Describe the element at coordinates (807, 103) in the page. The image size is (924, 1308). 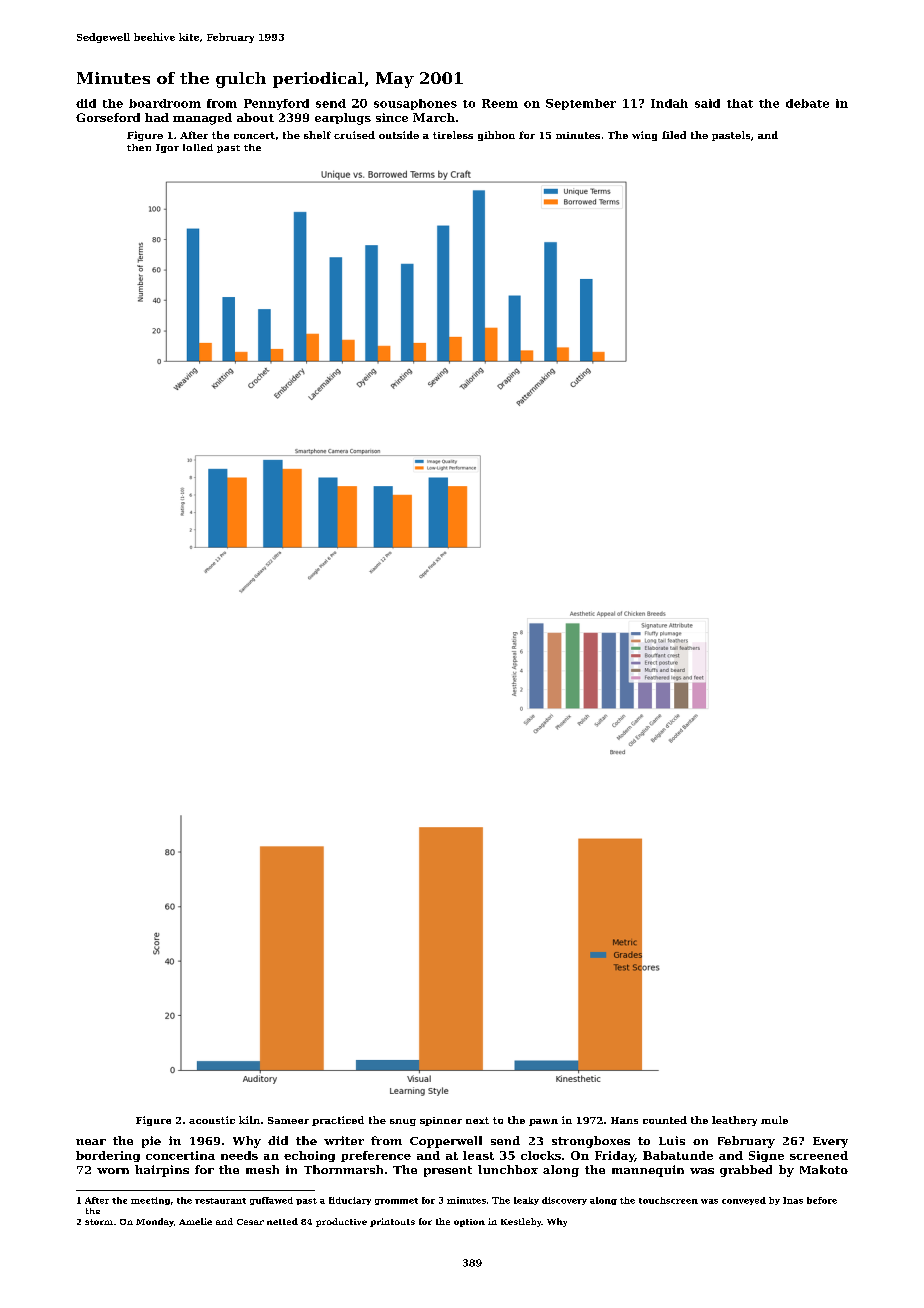
I see `debate` at that location.
